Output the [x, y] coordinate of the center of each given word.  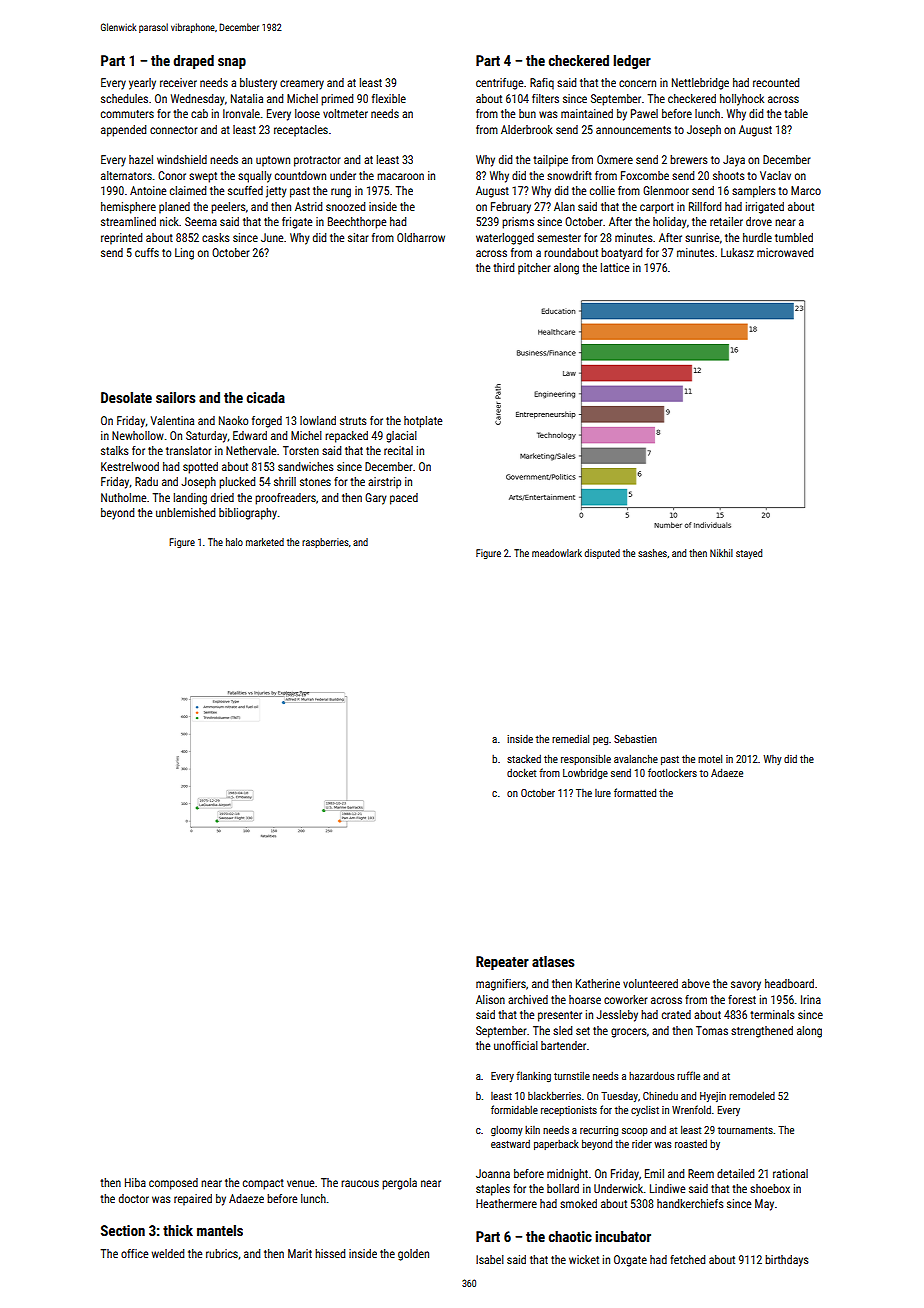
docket [521, 772]
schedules [124, 98]
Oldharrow [421, 237]
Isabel [490, 1259]
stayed [749, 554]
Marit [300, 1253]
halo [234, 542]
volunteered [650, 983]
